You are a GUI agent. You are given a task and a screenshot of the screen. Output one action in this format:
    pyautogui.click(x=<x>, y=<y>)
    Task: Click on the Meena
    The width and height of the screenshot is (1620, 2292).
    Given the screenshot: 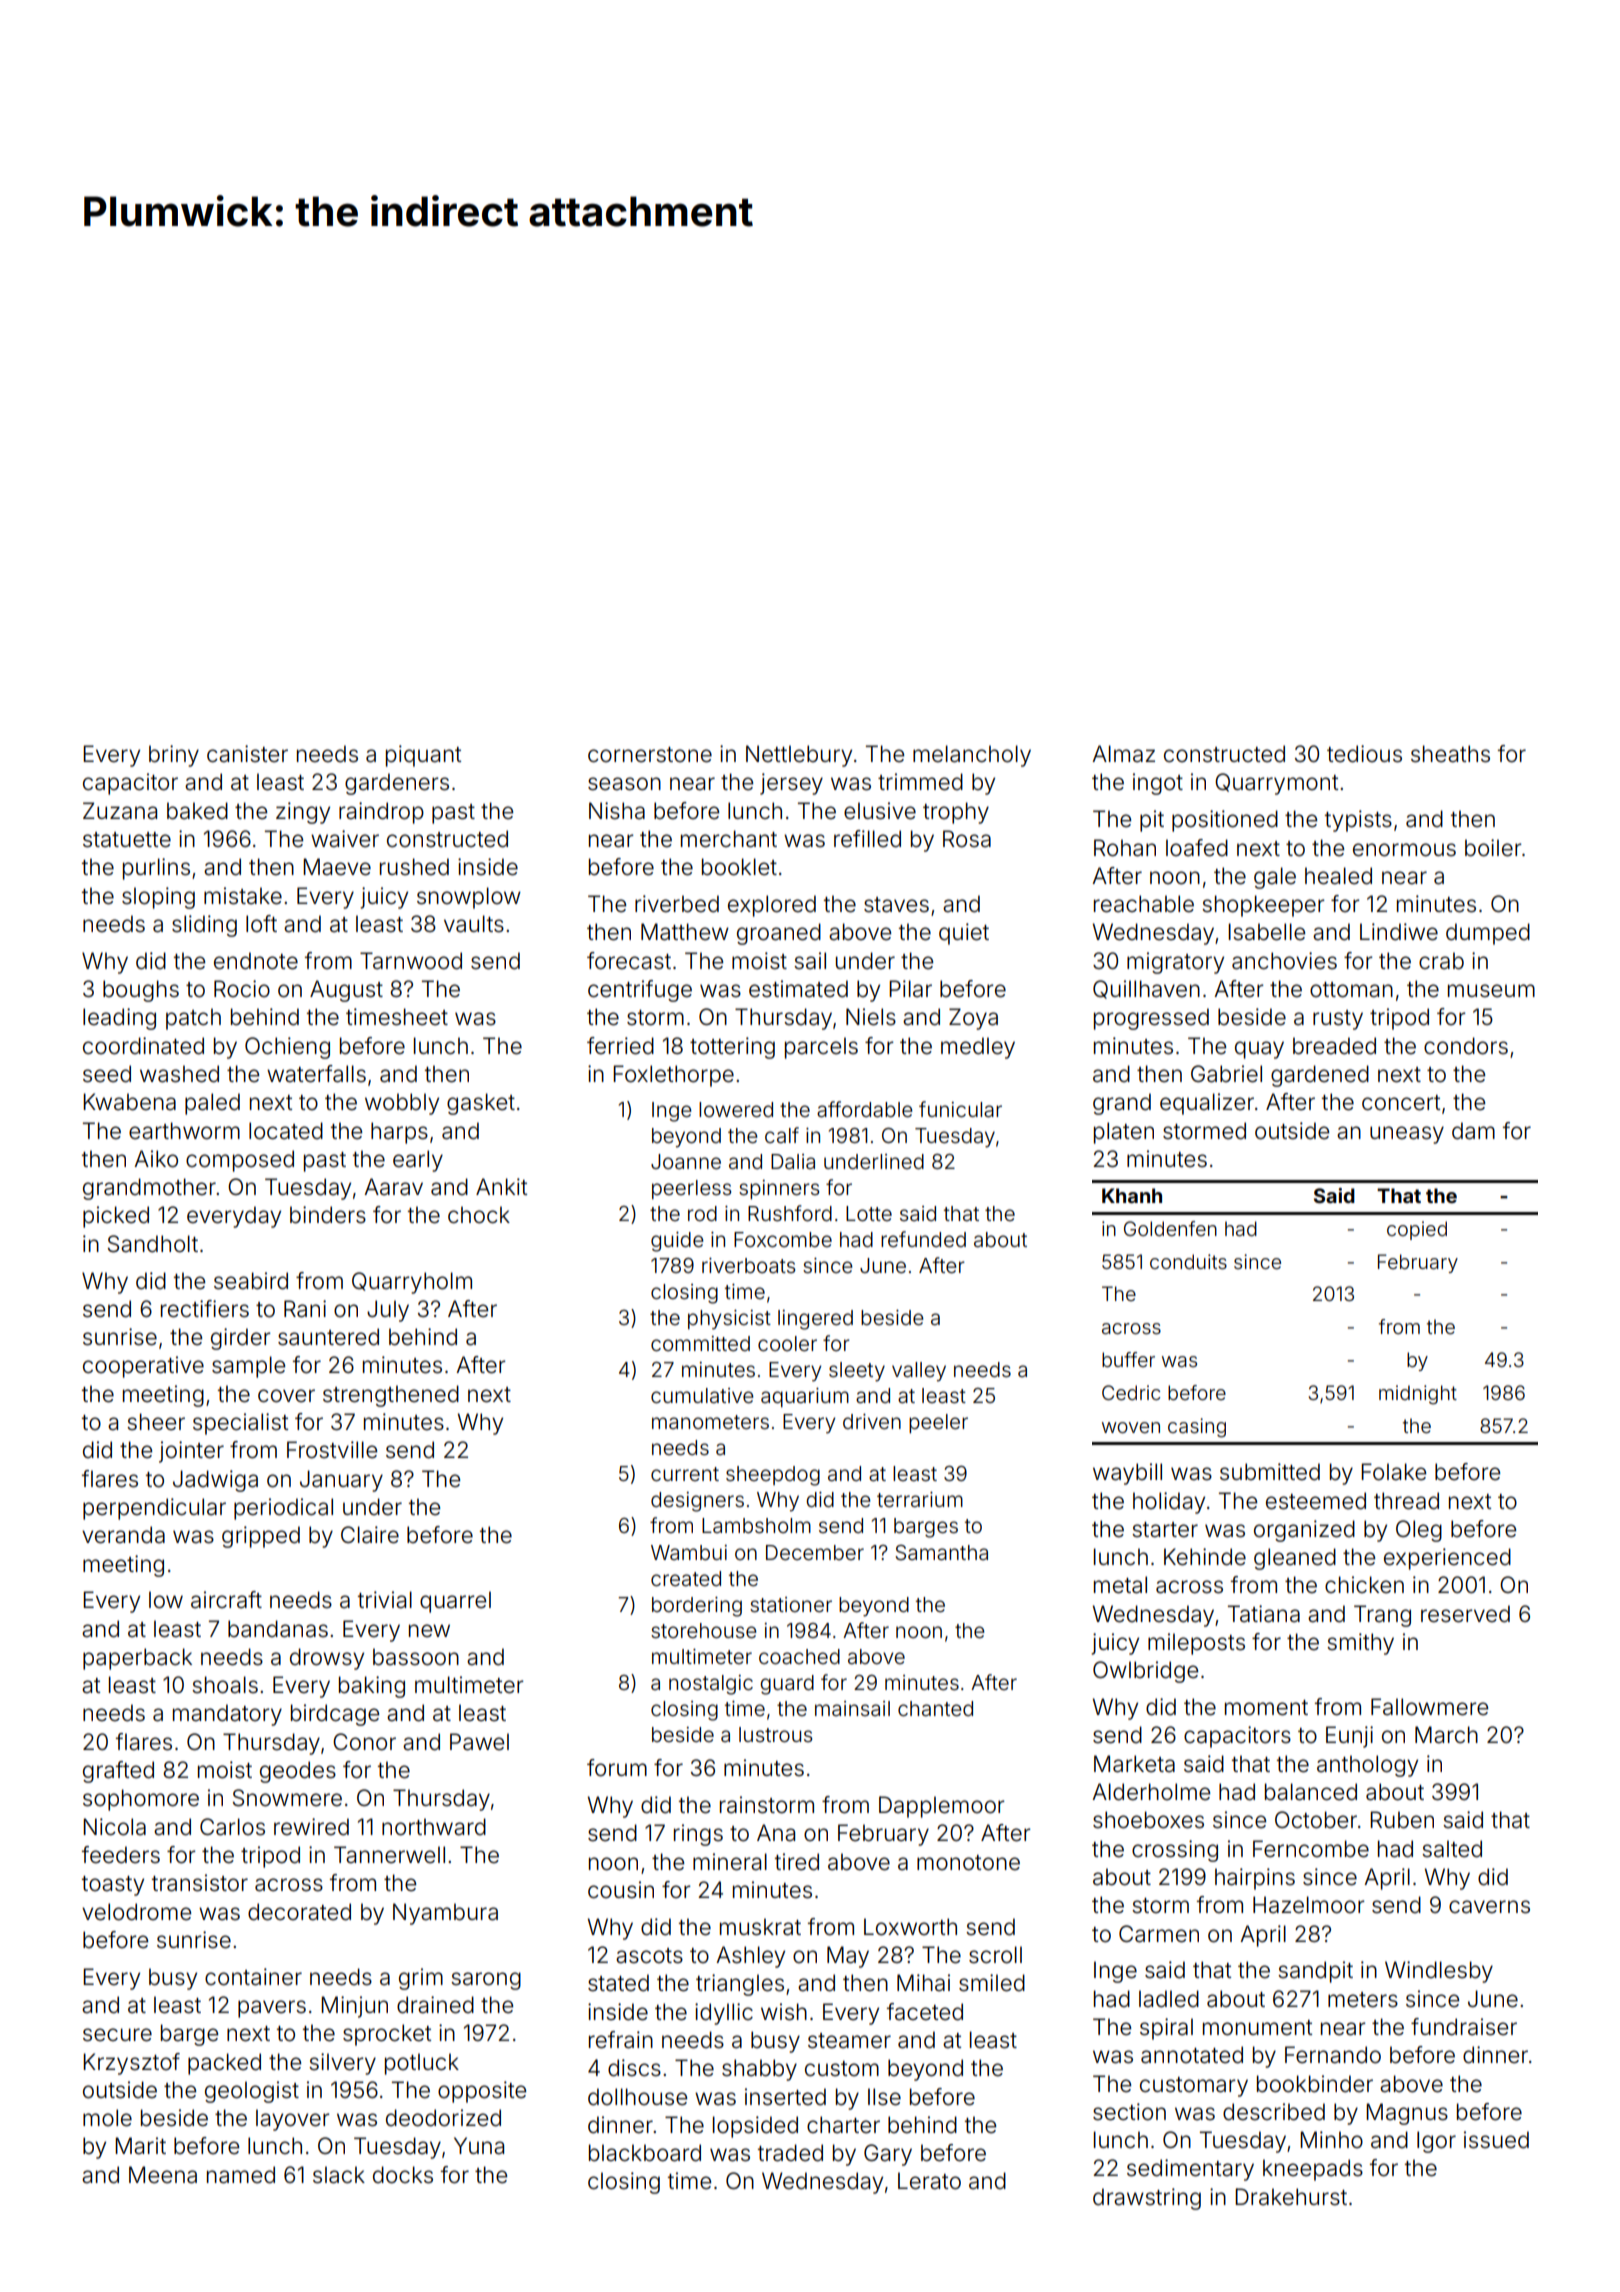 What is the action you would take?
    pyautogui.click(x=163, y=2175)
